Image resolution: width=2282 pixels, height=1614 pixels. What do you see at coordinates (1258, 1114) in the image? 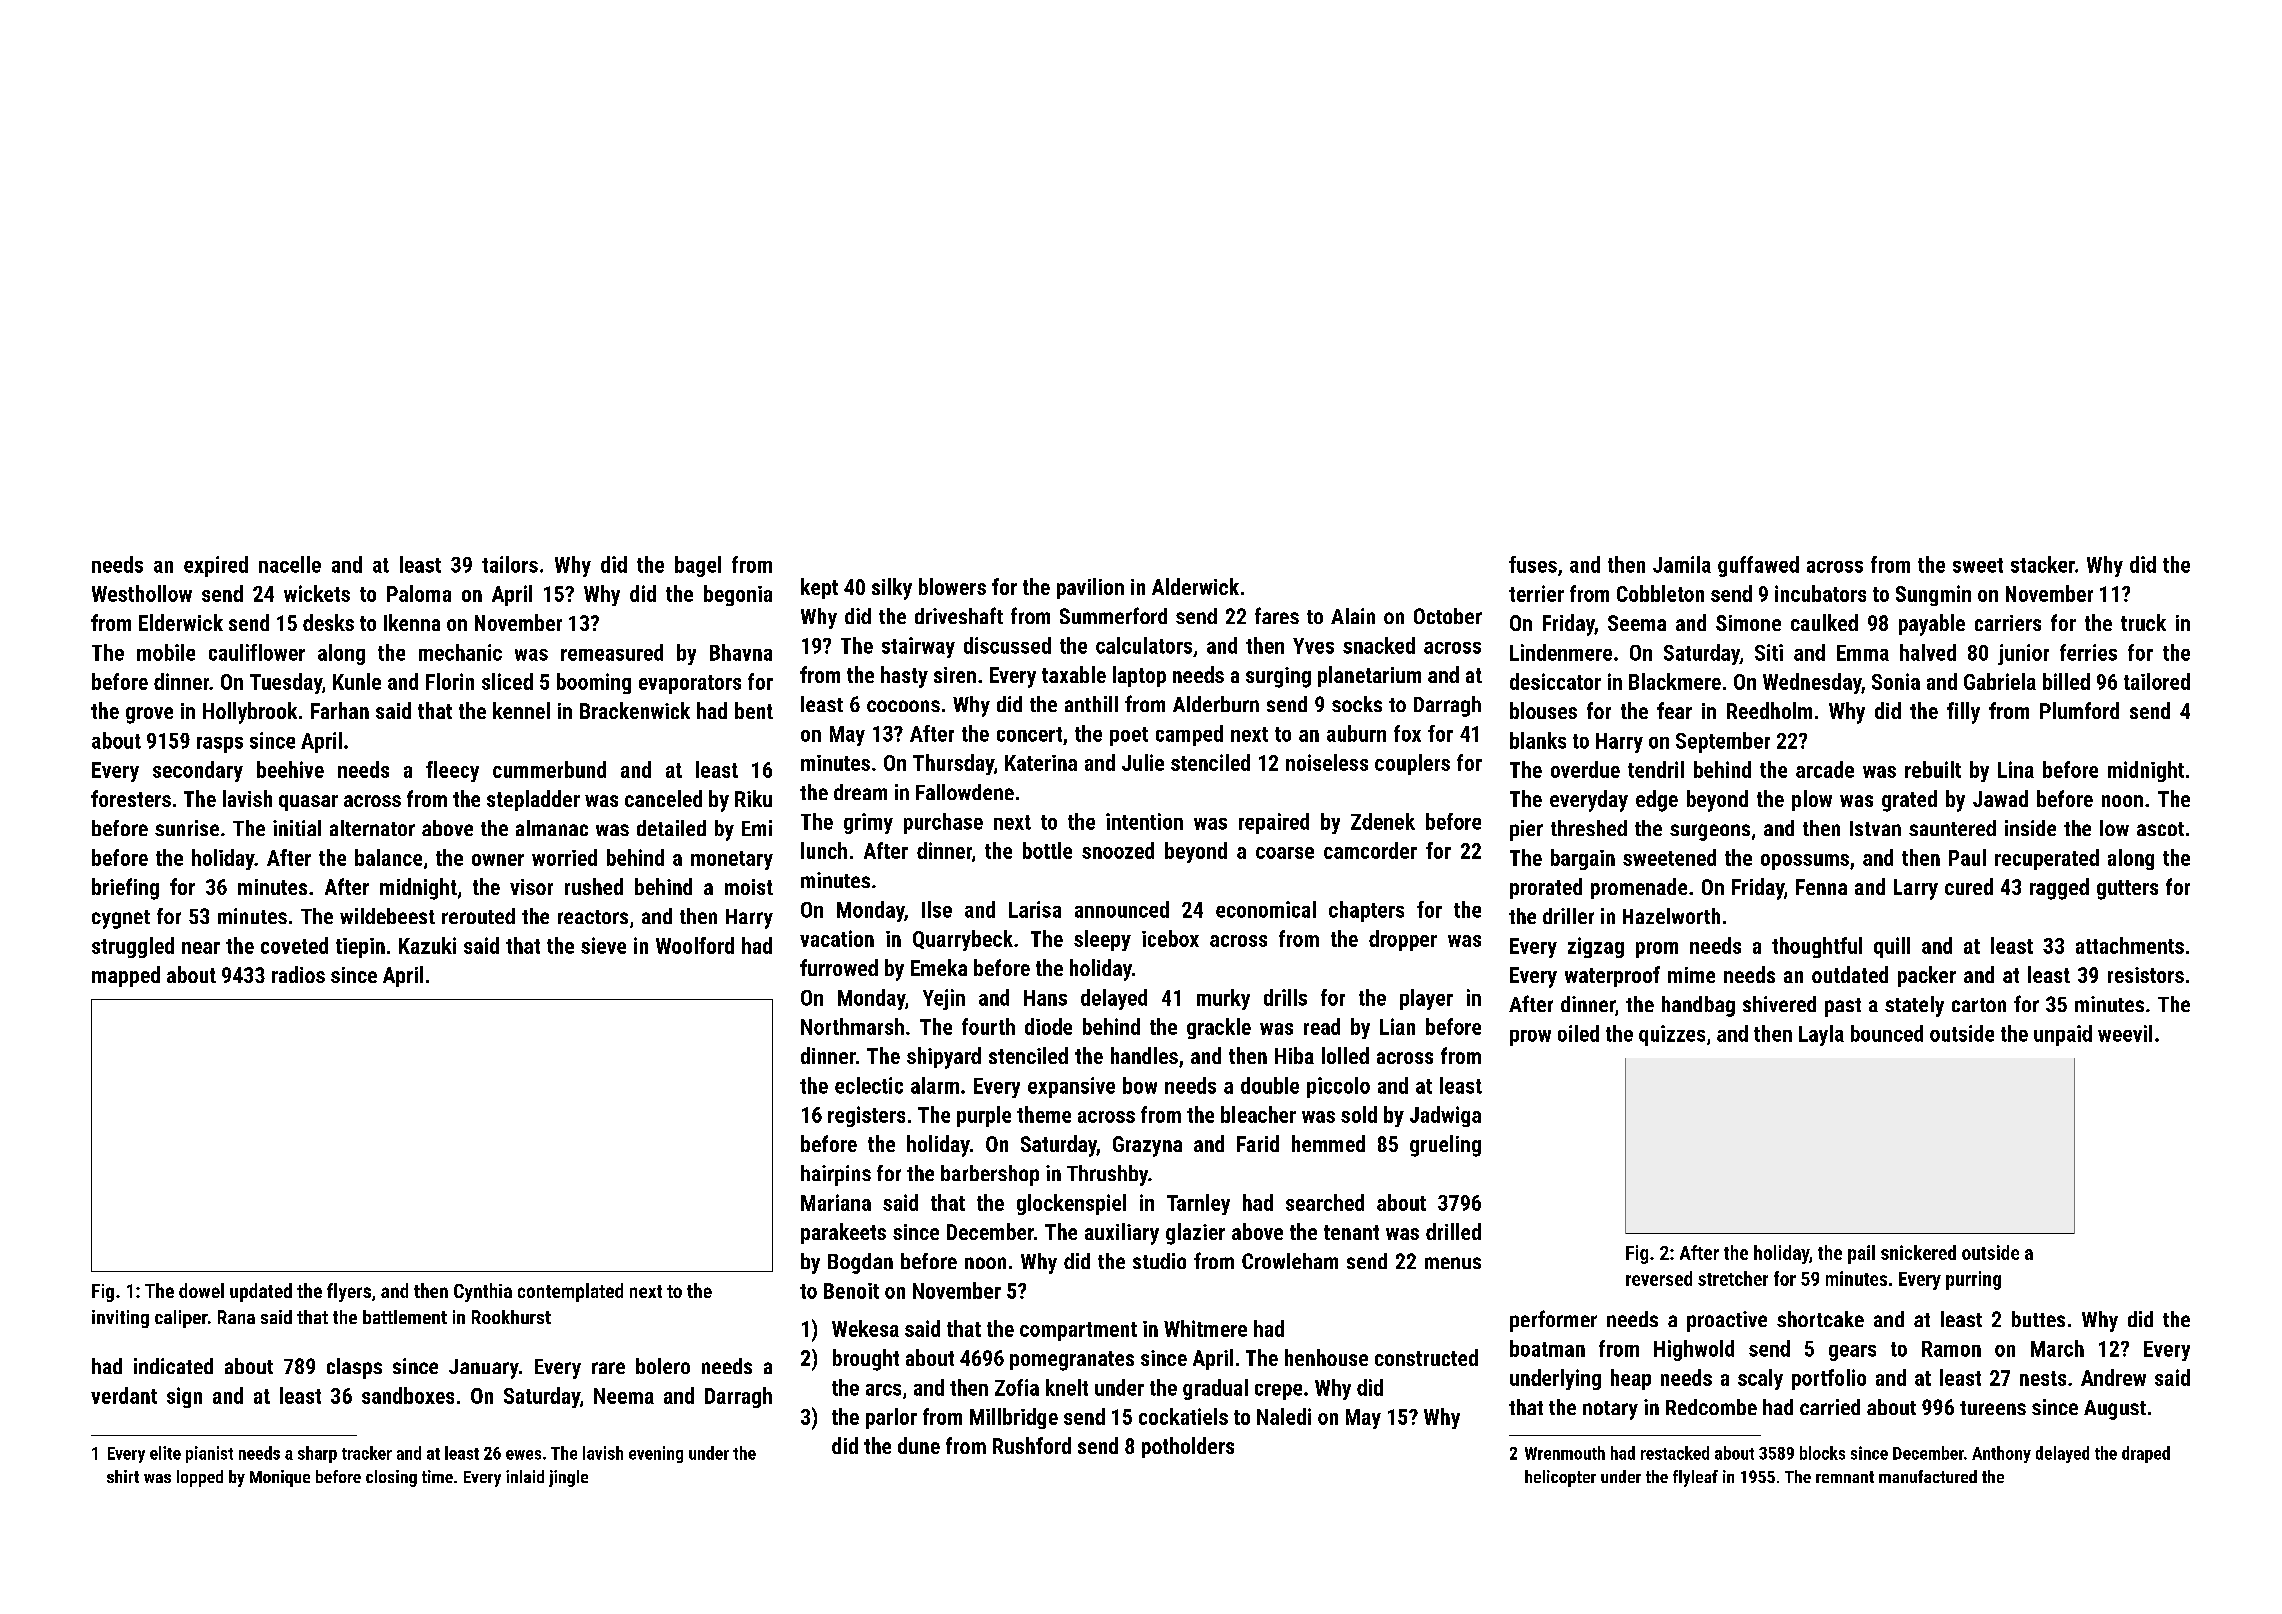
I see `bleacher` at bounding box center [1258, 1114].
